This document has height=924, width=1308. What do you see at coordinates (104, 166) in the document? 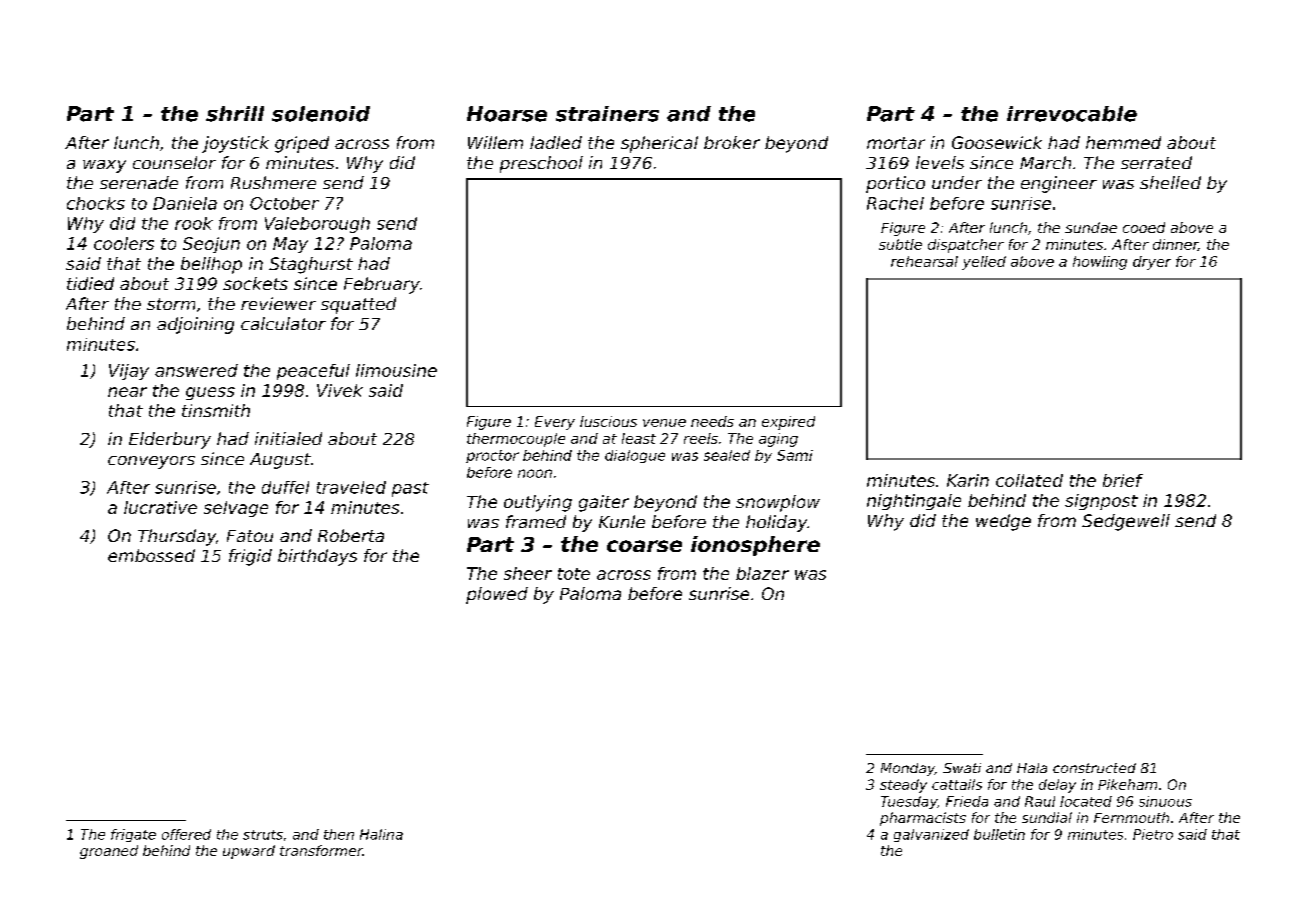
I see `waxy` at bounding box center [104, 166].
